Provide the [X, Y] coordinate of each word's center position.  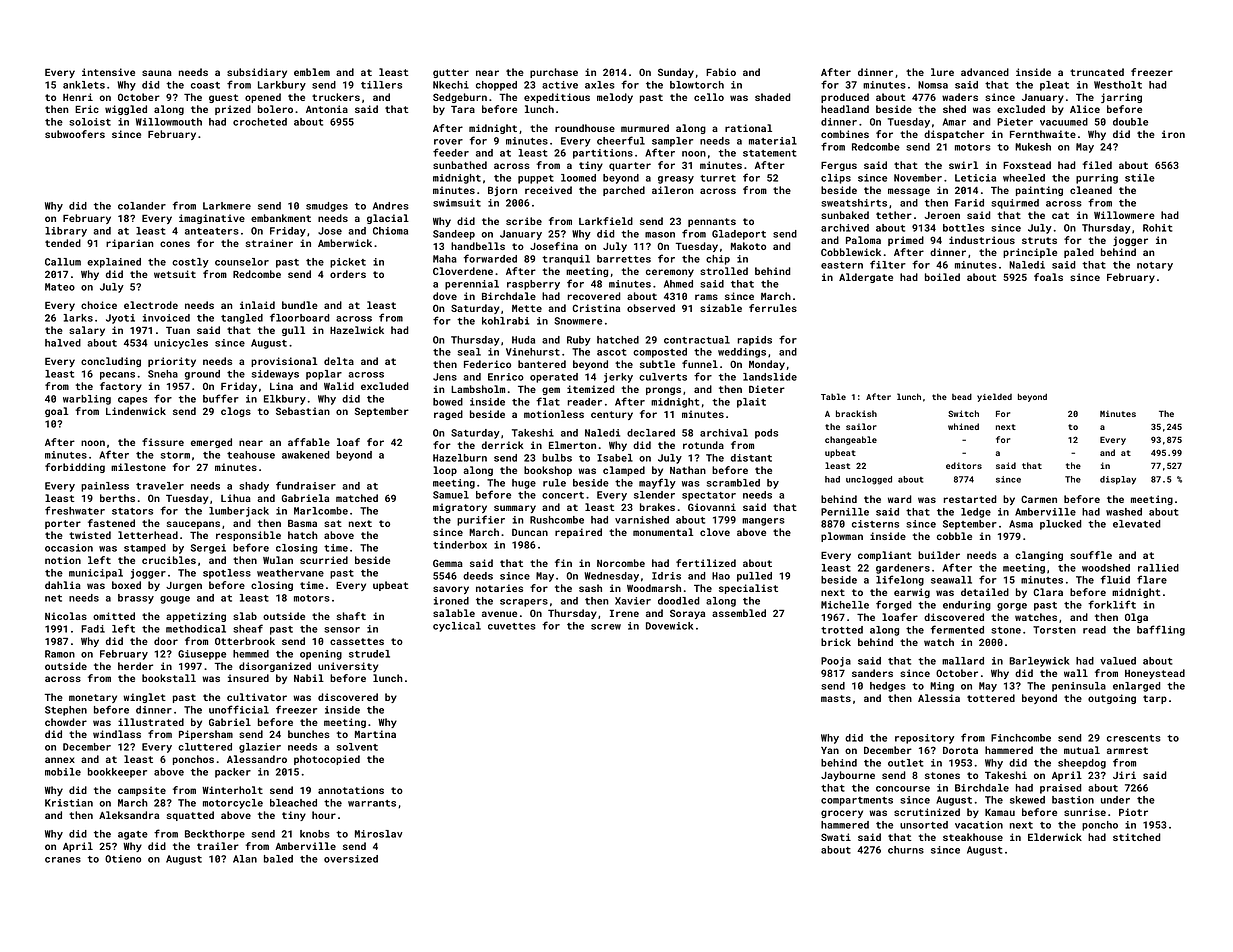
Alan [245, 859]
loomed [578, 178]
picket [348, 263]
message [909, 192]
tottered [991, 698]
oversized [351, 859]
